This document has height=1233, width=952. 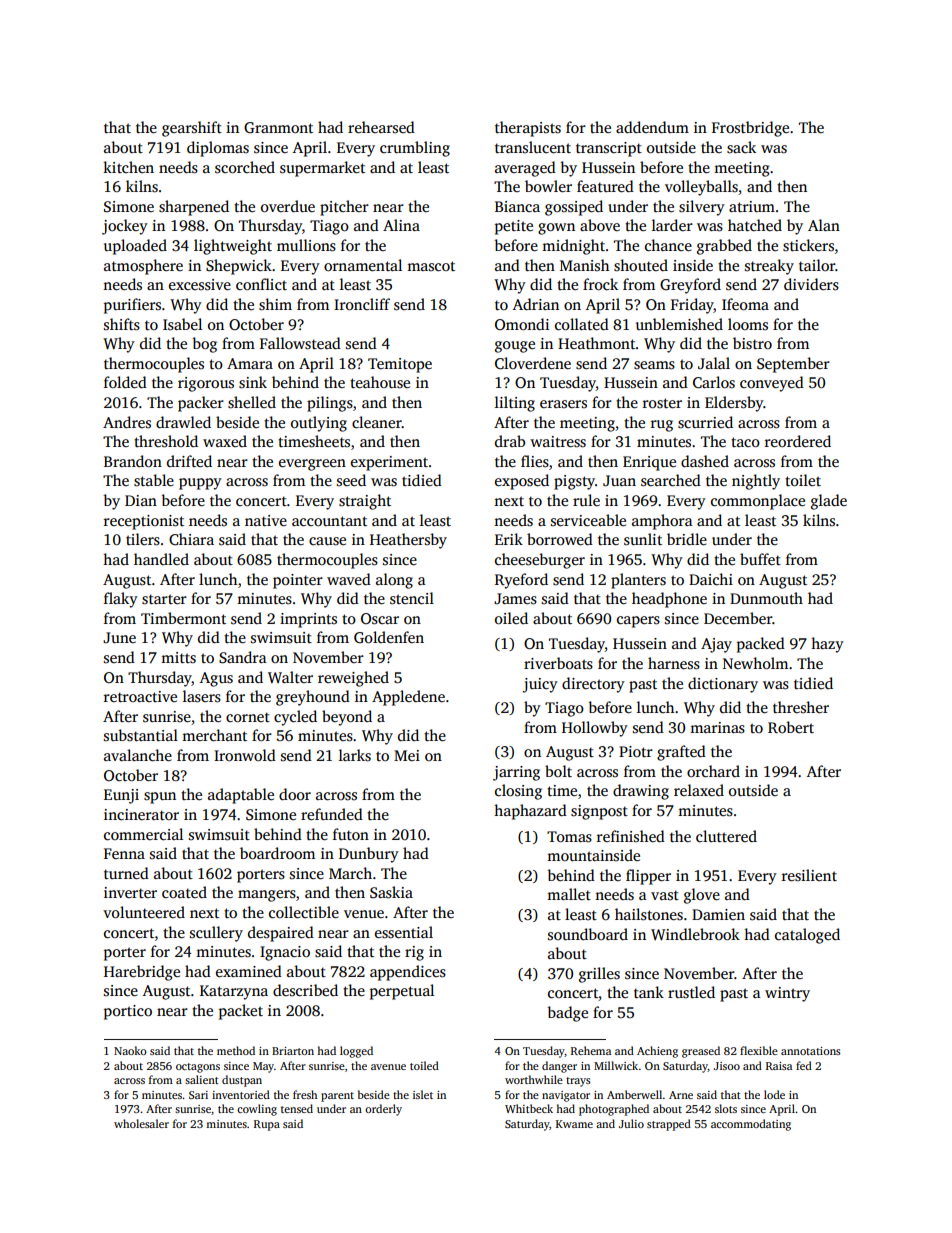 What do you see at coordinates (756, 482) in the document?
I see `nightly` at bounding box center [756, 482].
